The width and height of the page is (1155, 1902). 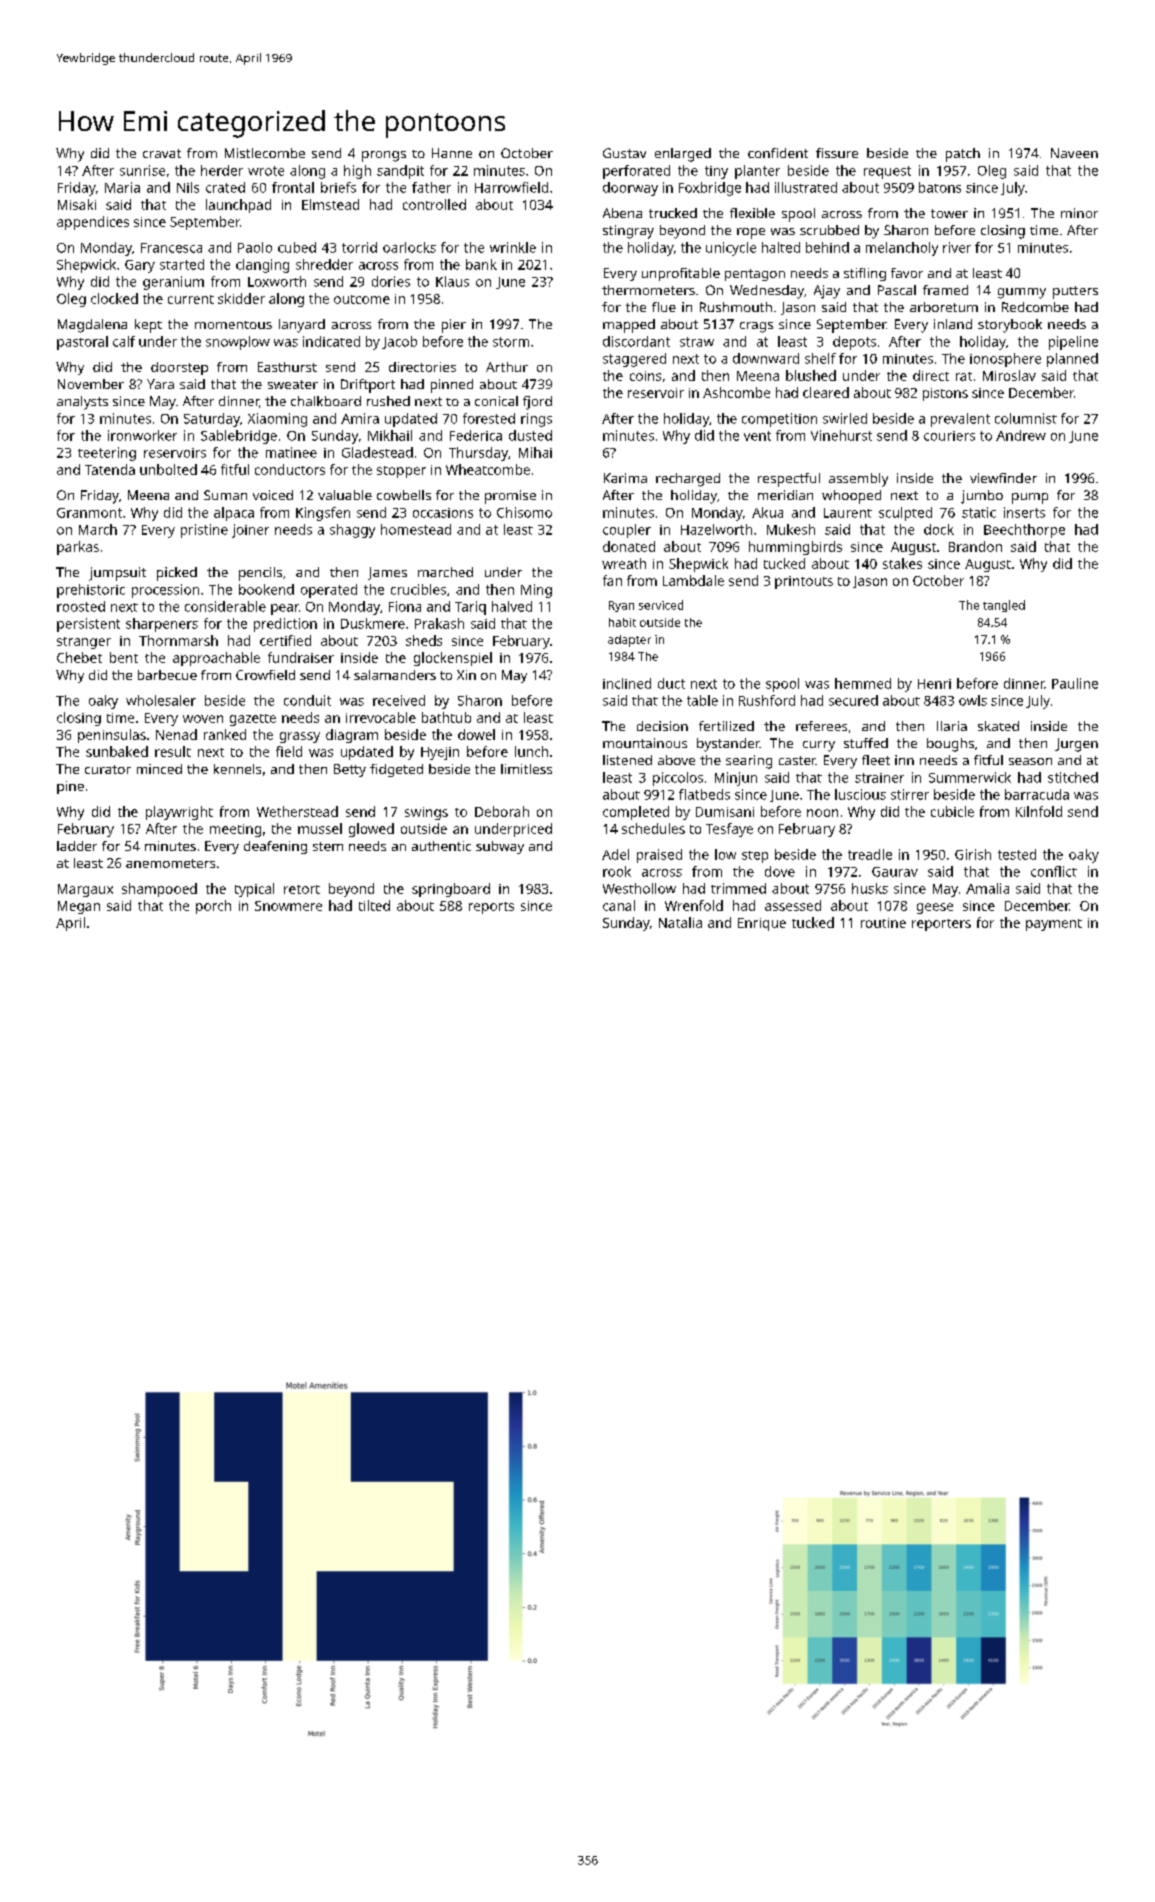 What do you see at coordinates (680, 922) in the page?
I see `Natalia` at bounding box center [680, 922].
